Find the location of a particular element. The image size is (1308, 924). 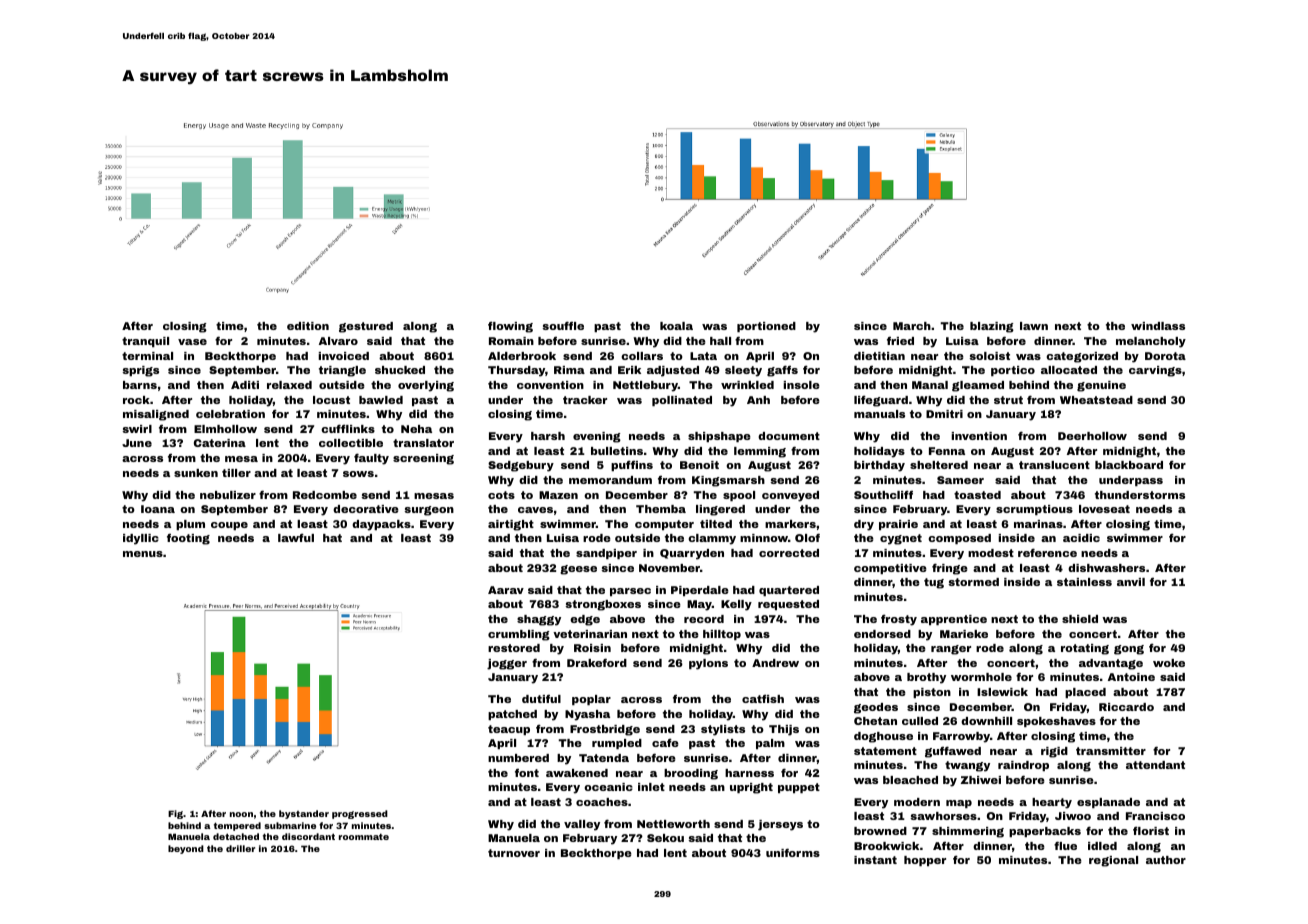

dutiful is located at coordinates (541, 699).
